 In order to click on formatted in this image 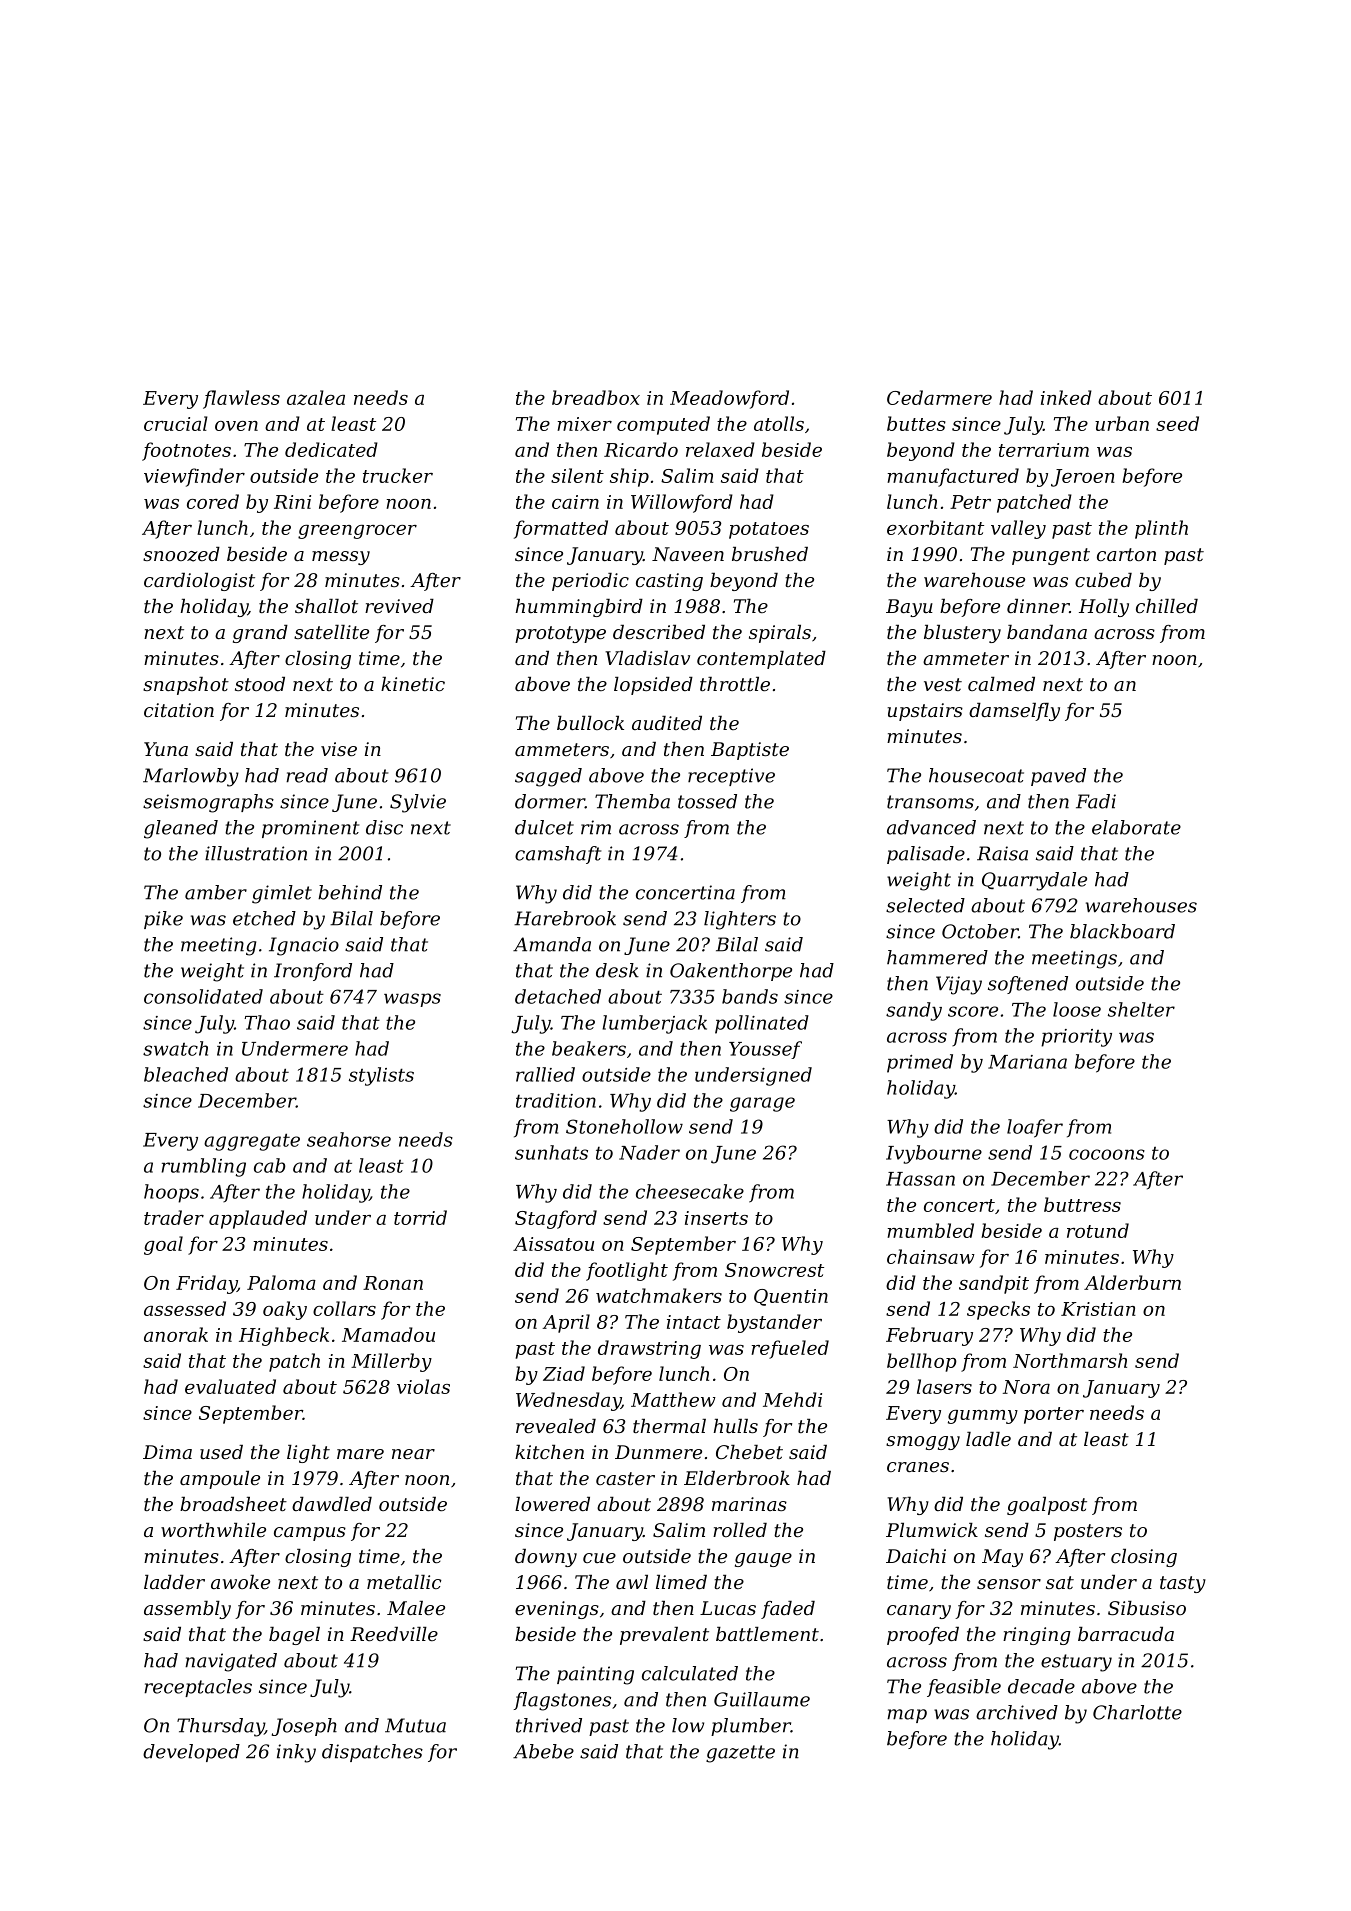, I will do `click(561, 529)`.
